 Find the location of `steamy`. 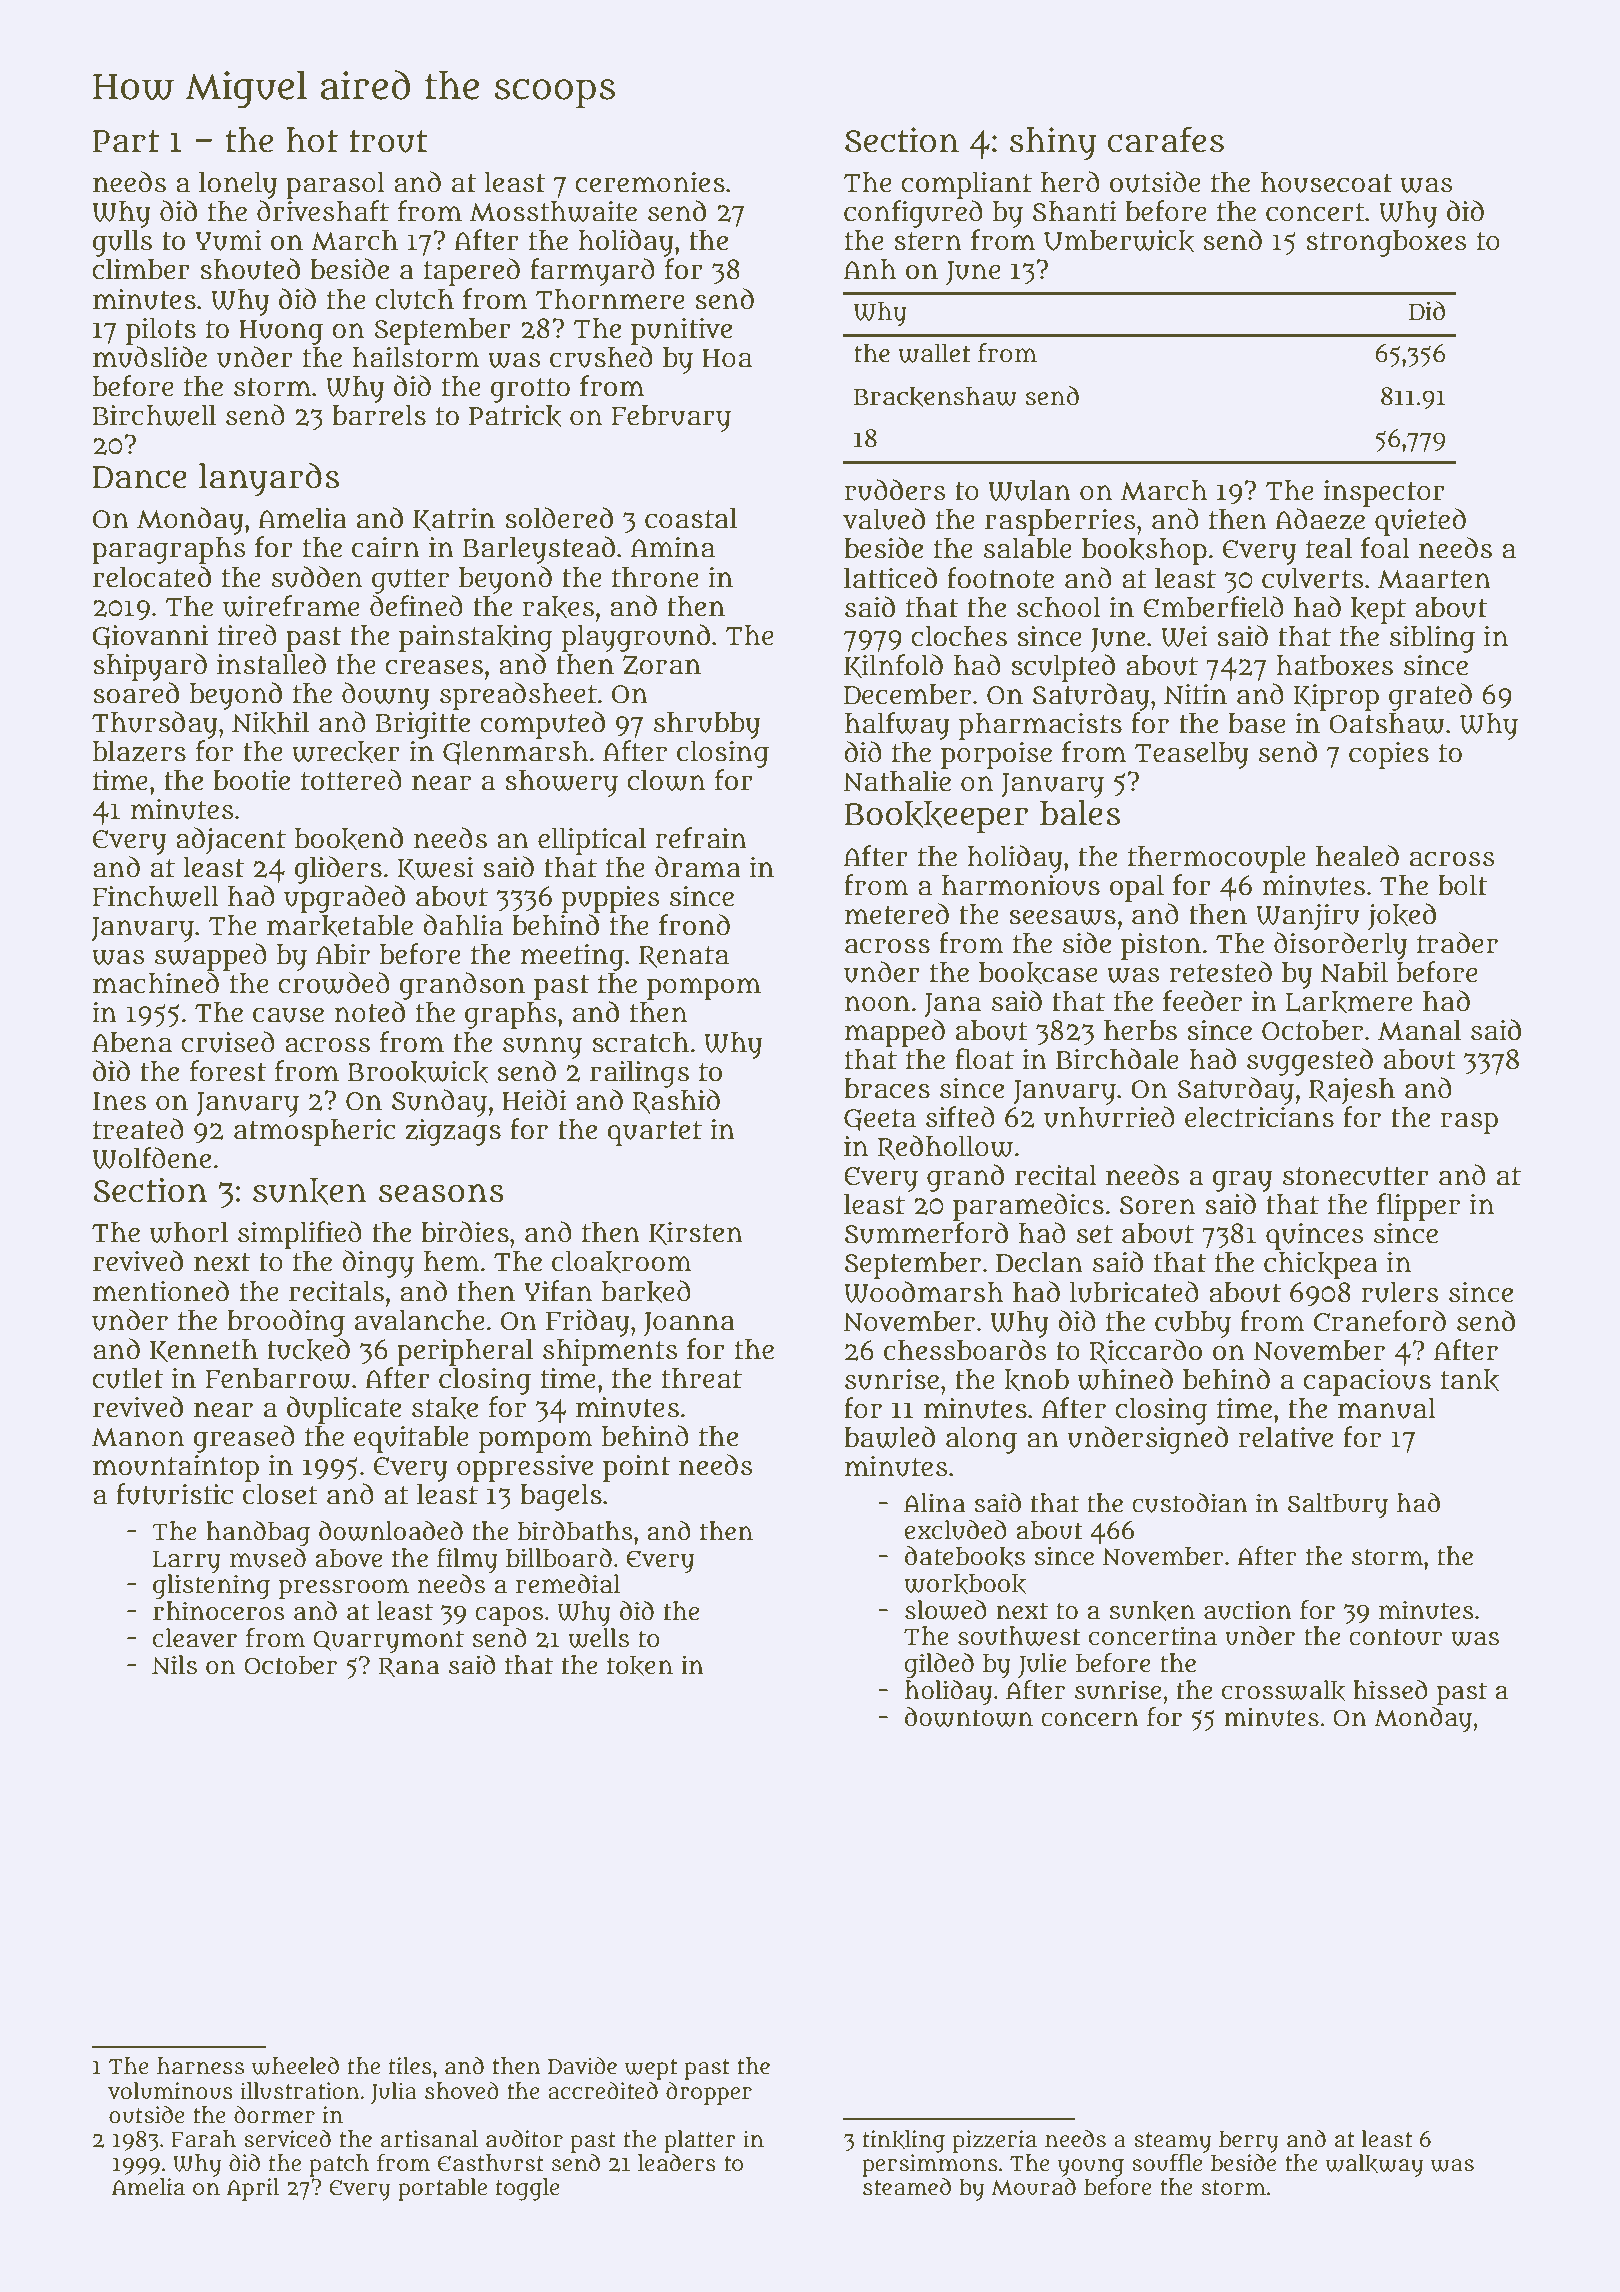

steamy is located at coordinates (1172, 2142).
